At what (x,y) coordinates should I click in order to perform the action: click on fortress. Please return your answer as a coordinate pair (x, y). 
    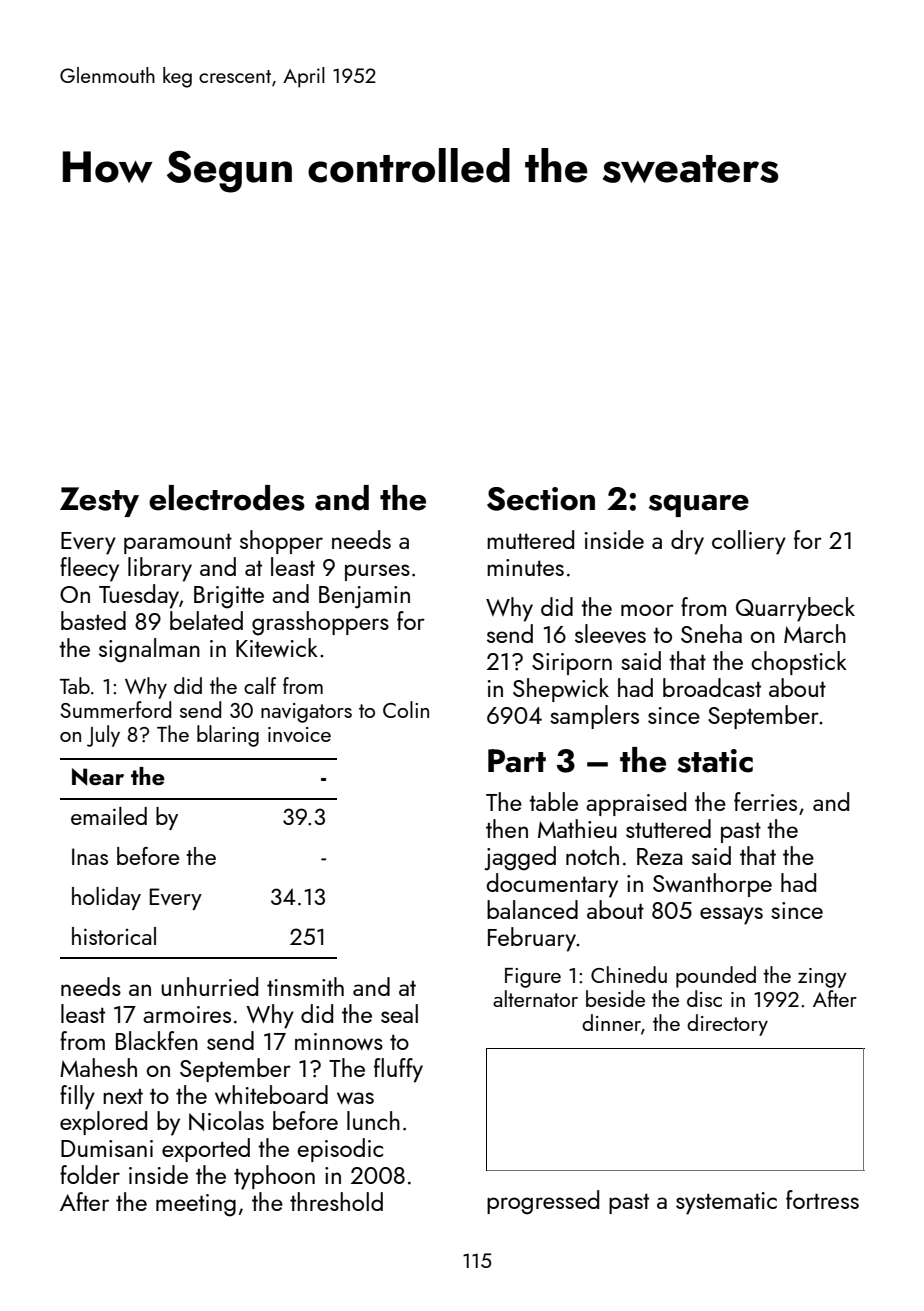
    Looking at the image, I should click on (822, 1199).
